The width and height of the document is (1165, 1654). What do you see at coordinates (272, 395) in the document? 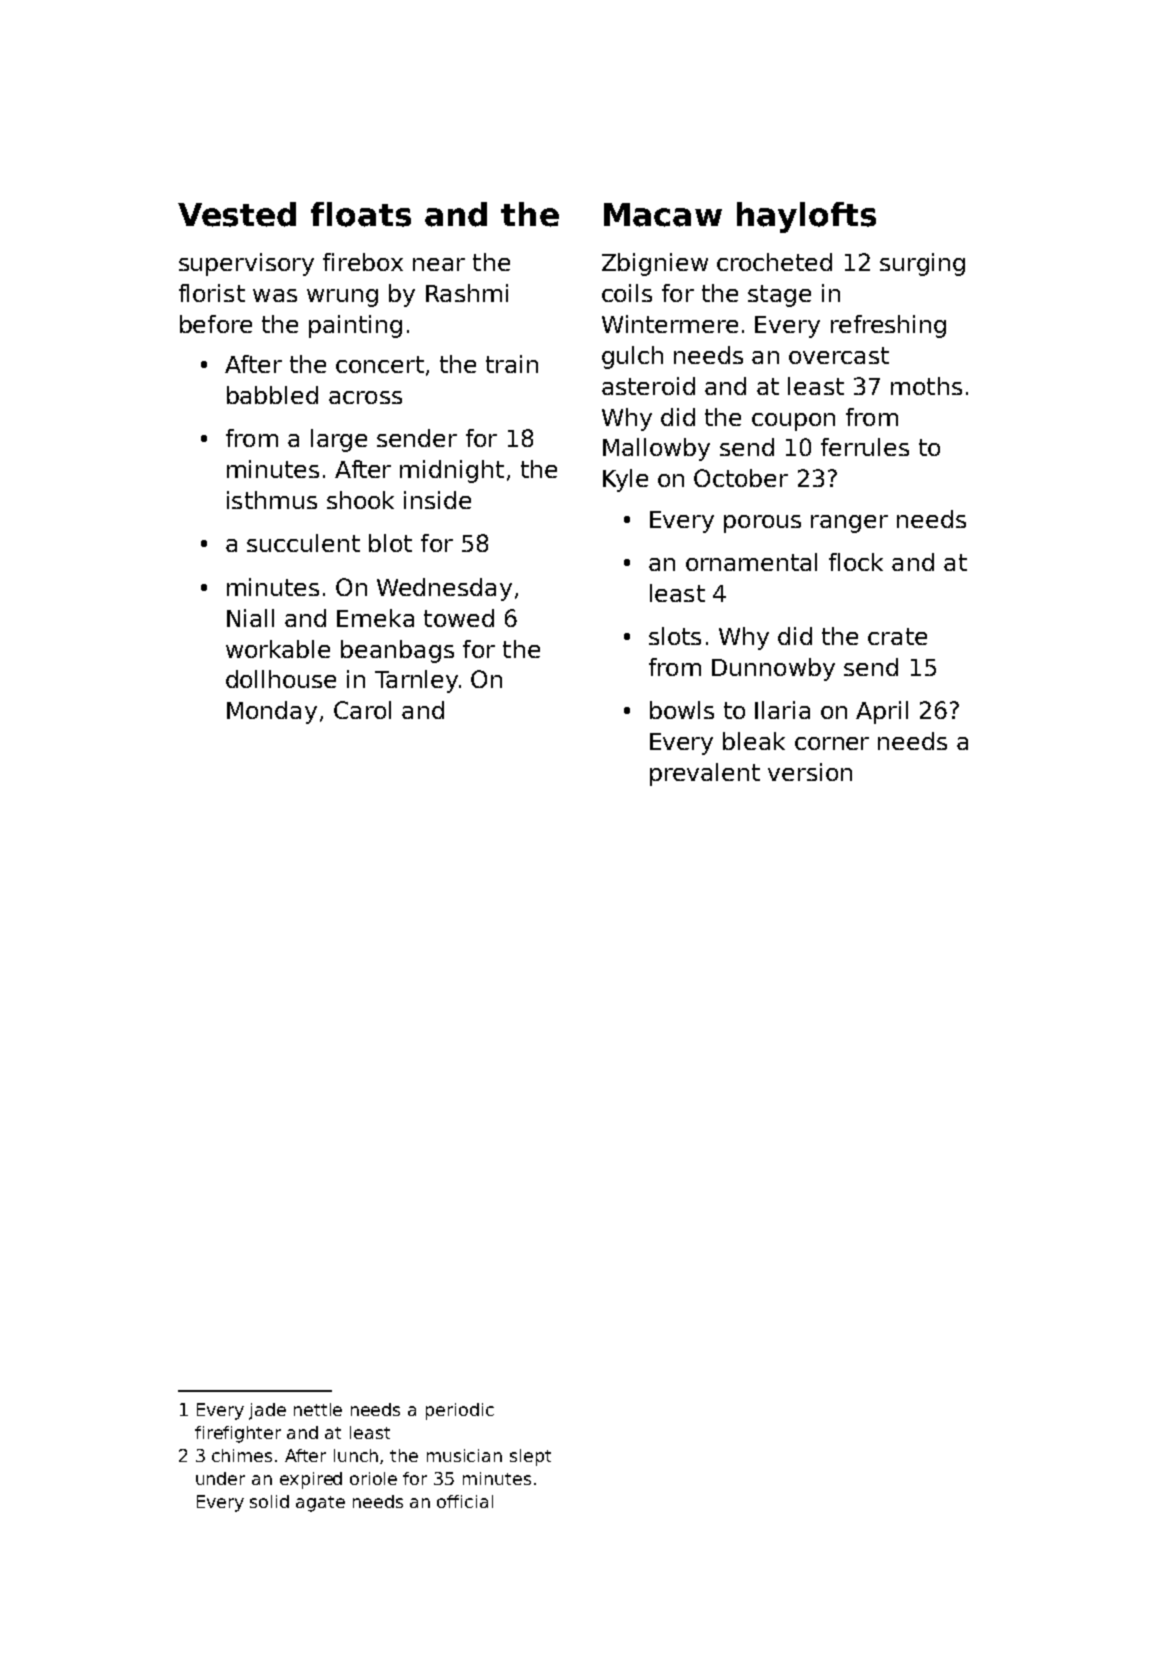
I see `babbled` at bounding box center [272, 395].
